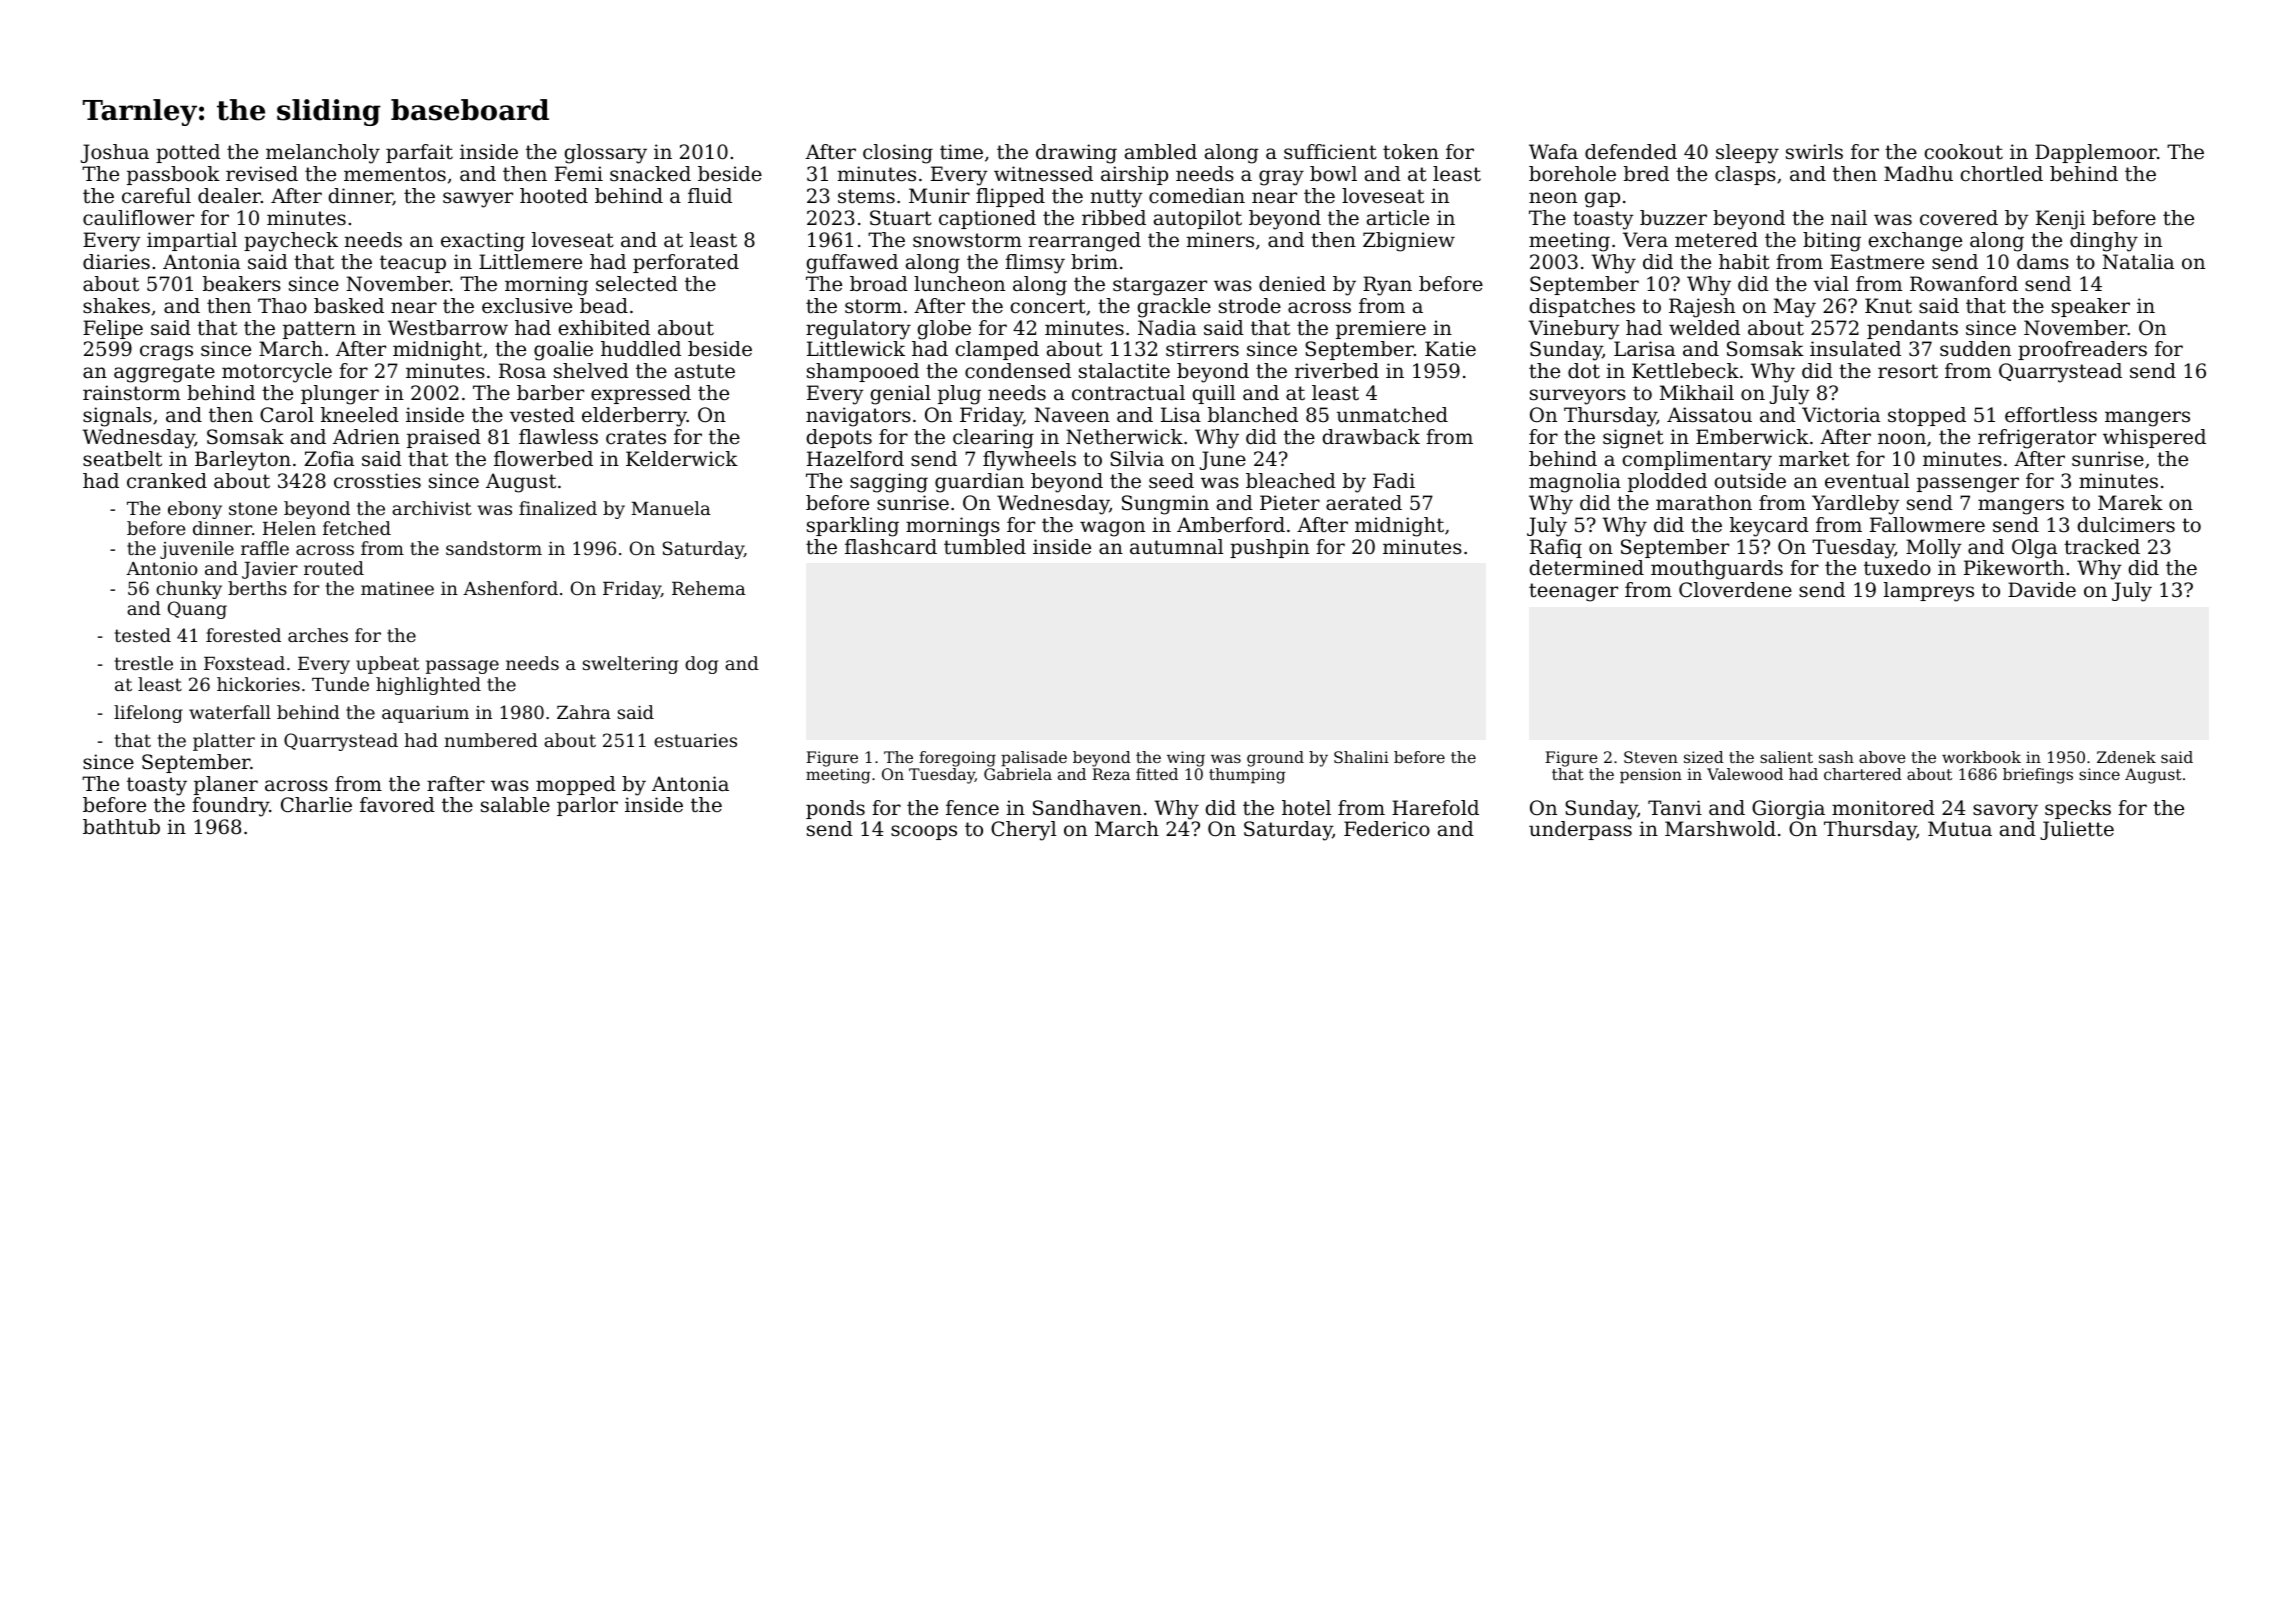 The height and width of the screenshot is (1620, 2292). Describe the element at coordinates (587, 806) in the screenshot. I see `parlor` at that location.
